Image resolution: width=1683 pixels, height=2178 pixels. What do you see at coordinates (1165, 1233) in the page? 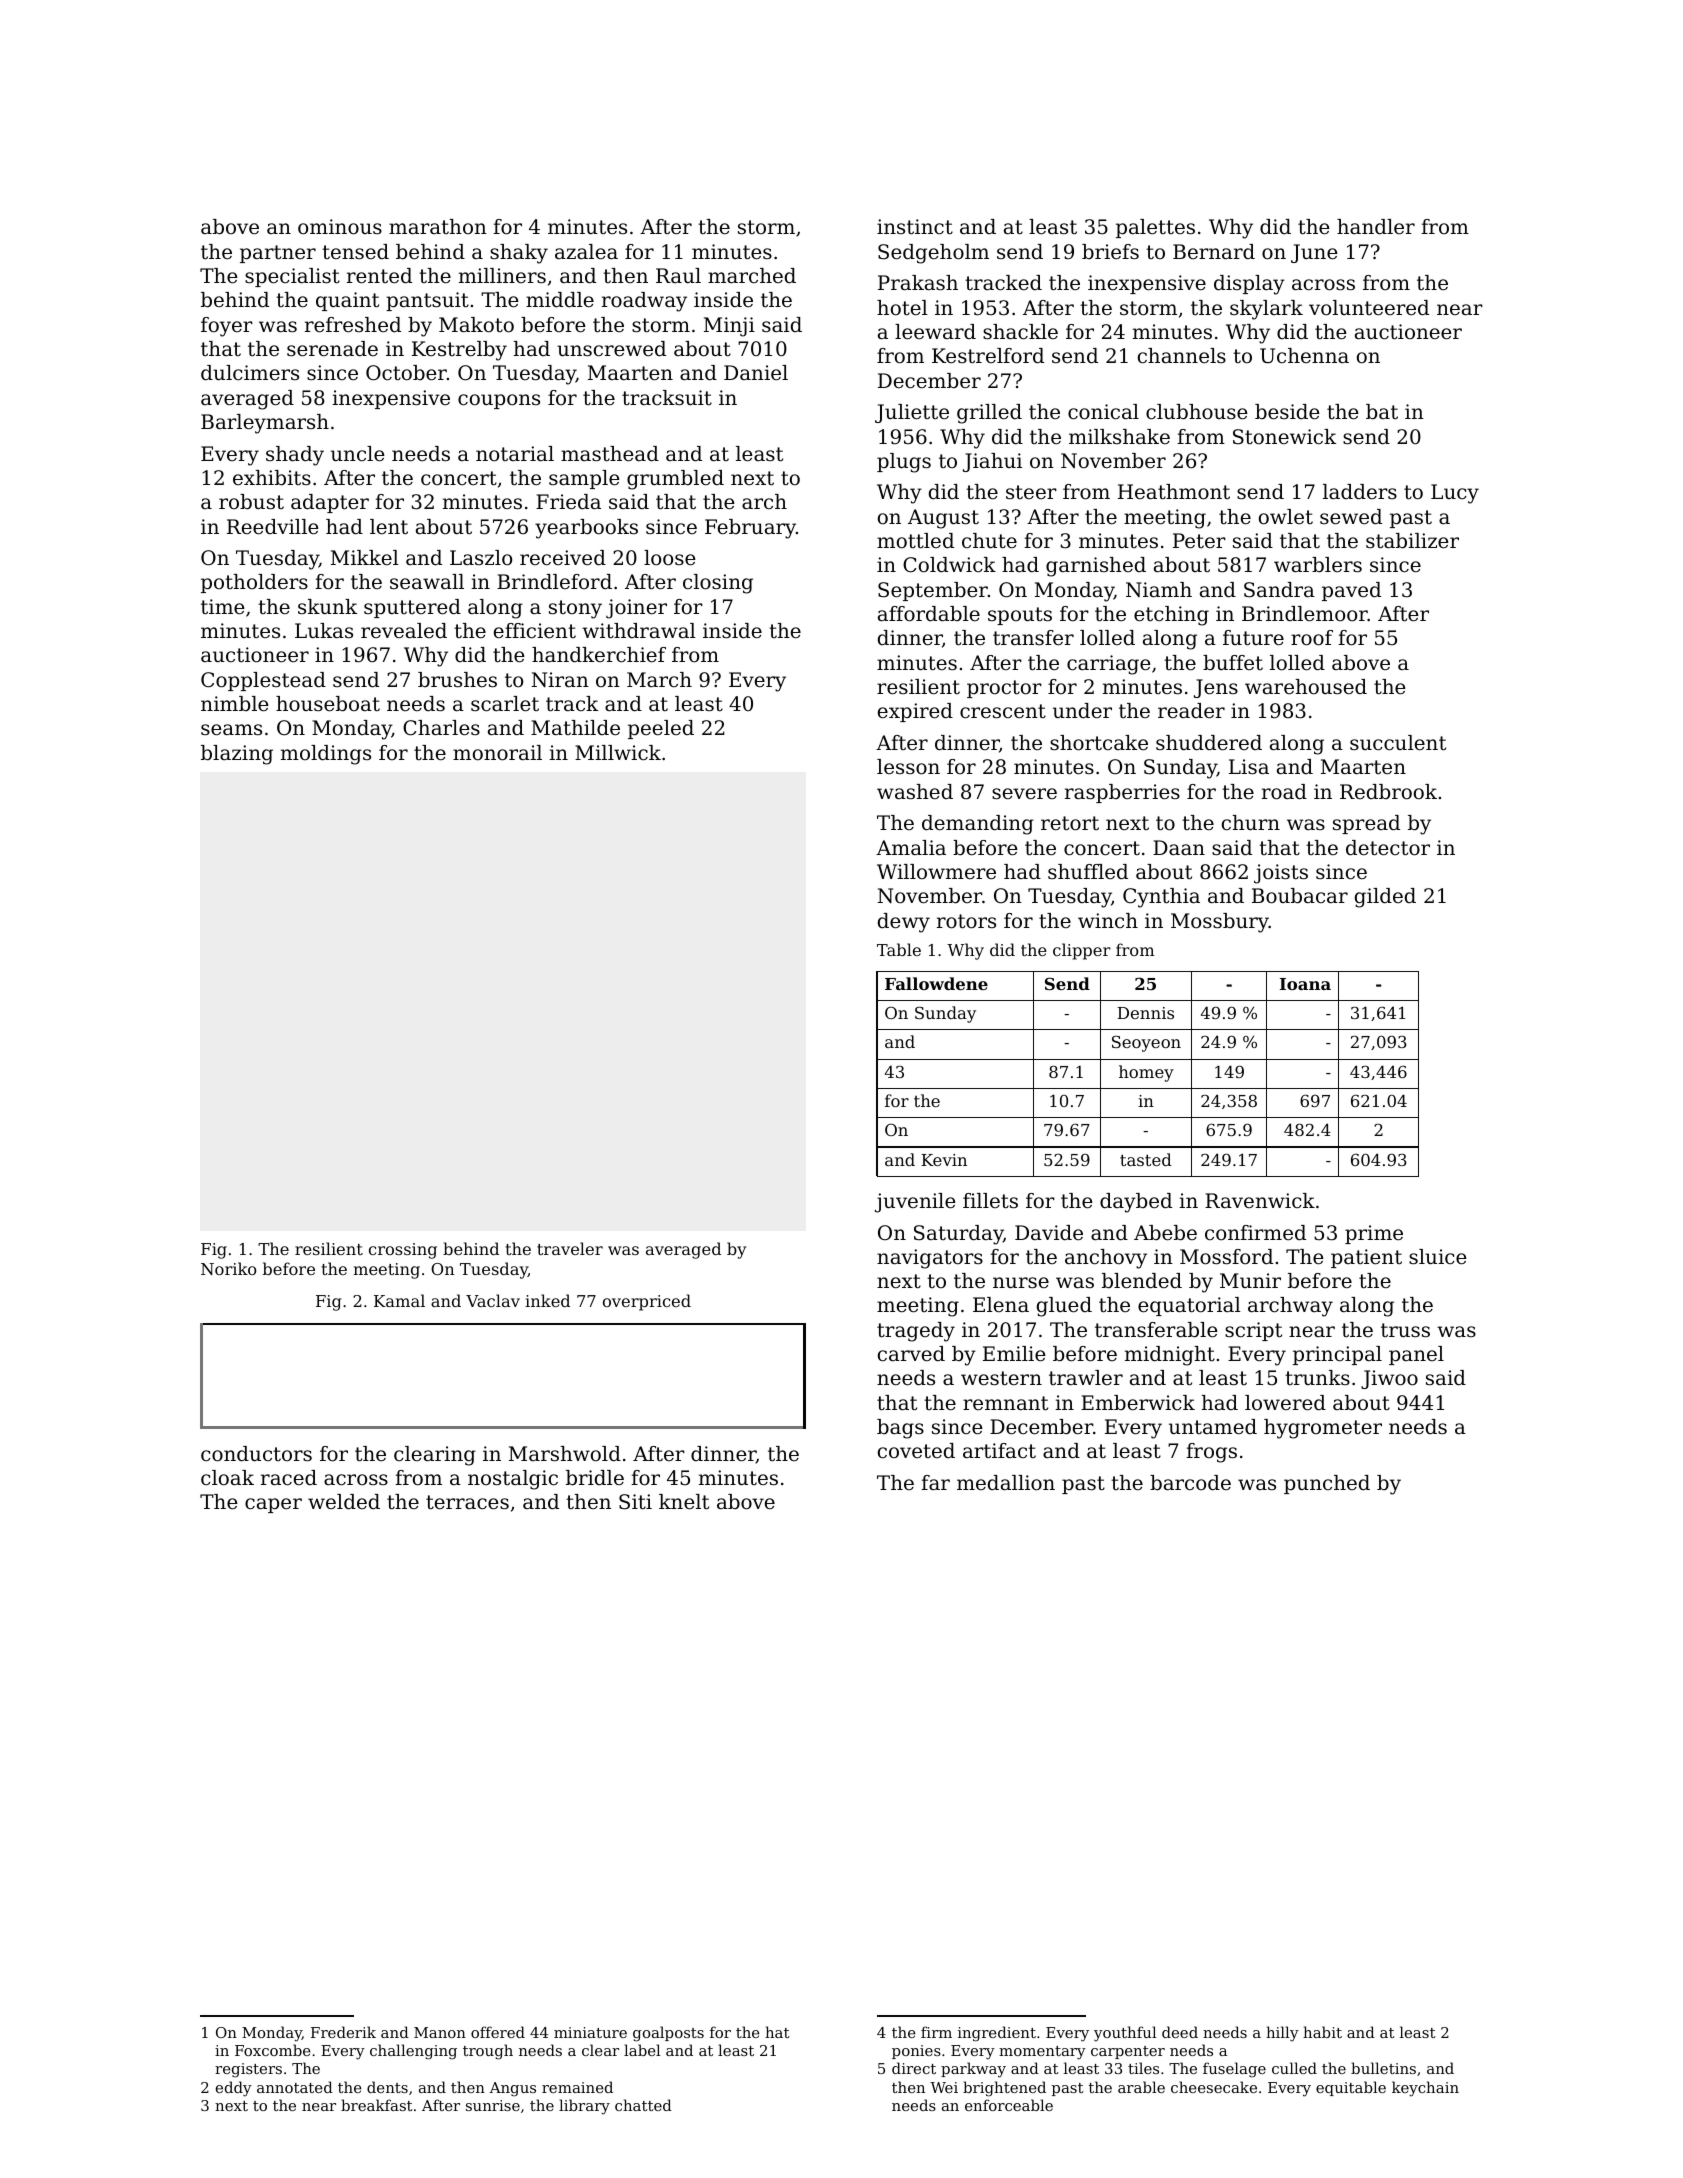
I see `Abebe` at bounding box center [1165, 1233].
